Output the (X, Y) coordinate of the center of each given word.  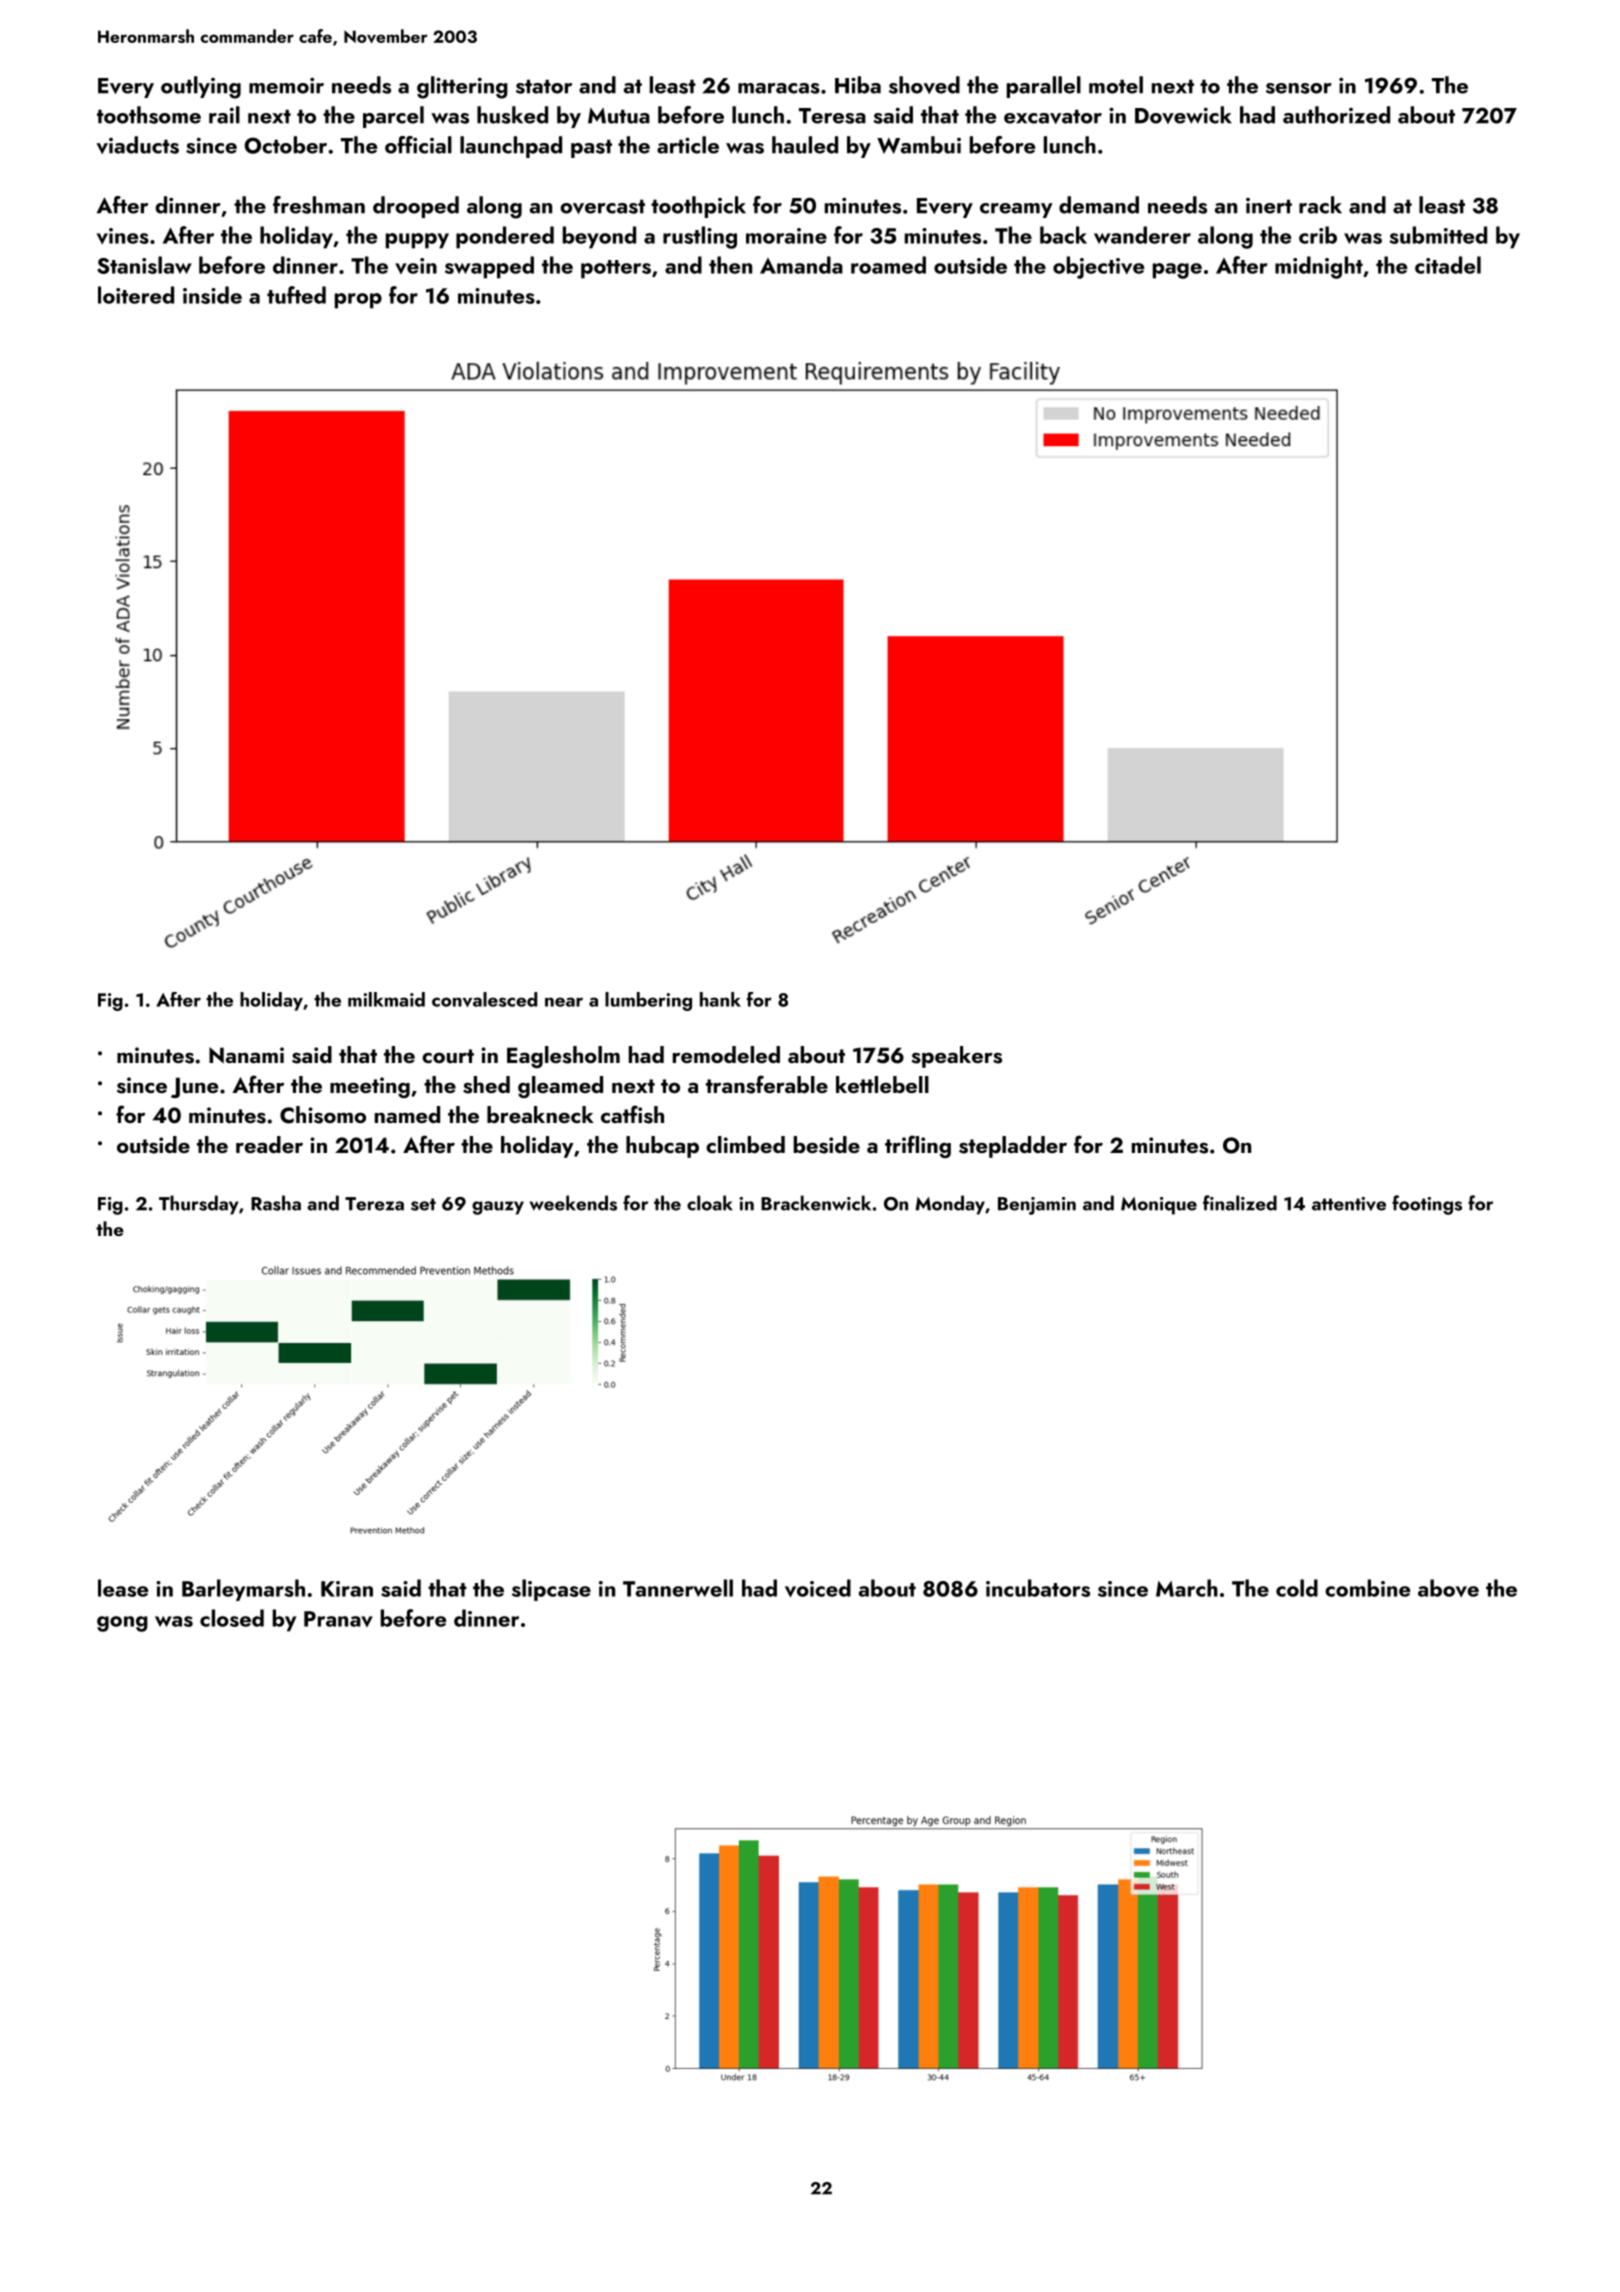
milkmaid (386, 999)
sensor (1299, 88)
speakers (956, 1057)
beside (827, 1145)
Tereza (374, 1204)
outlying (201, 87)
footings (1427, 1205)
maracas (779, 88)
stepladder (1013, 1147)
